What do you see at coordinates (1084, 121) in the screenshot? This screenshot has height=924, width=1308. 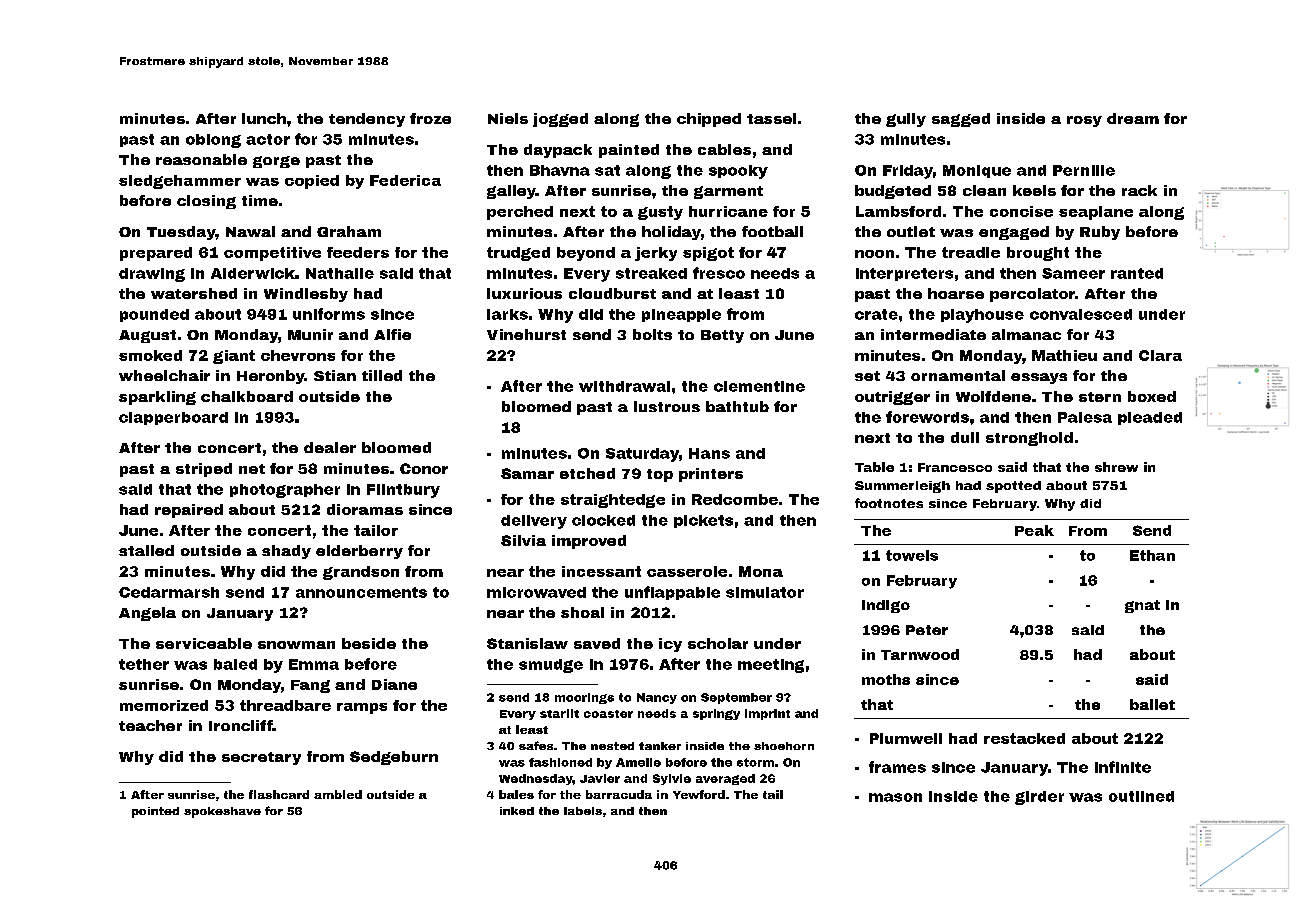 I see `rosy` at bounding box center [1084, 121].
